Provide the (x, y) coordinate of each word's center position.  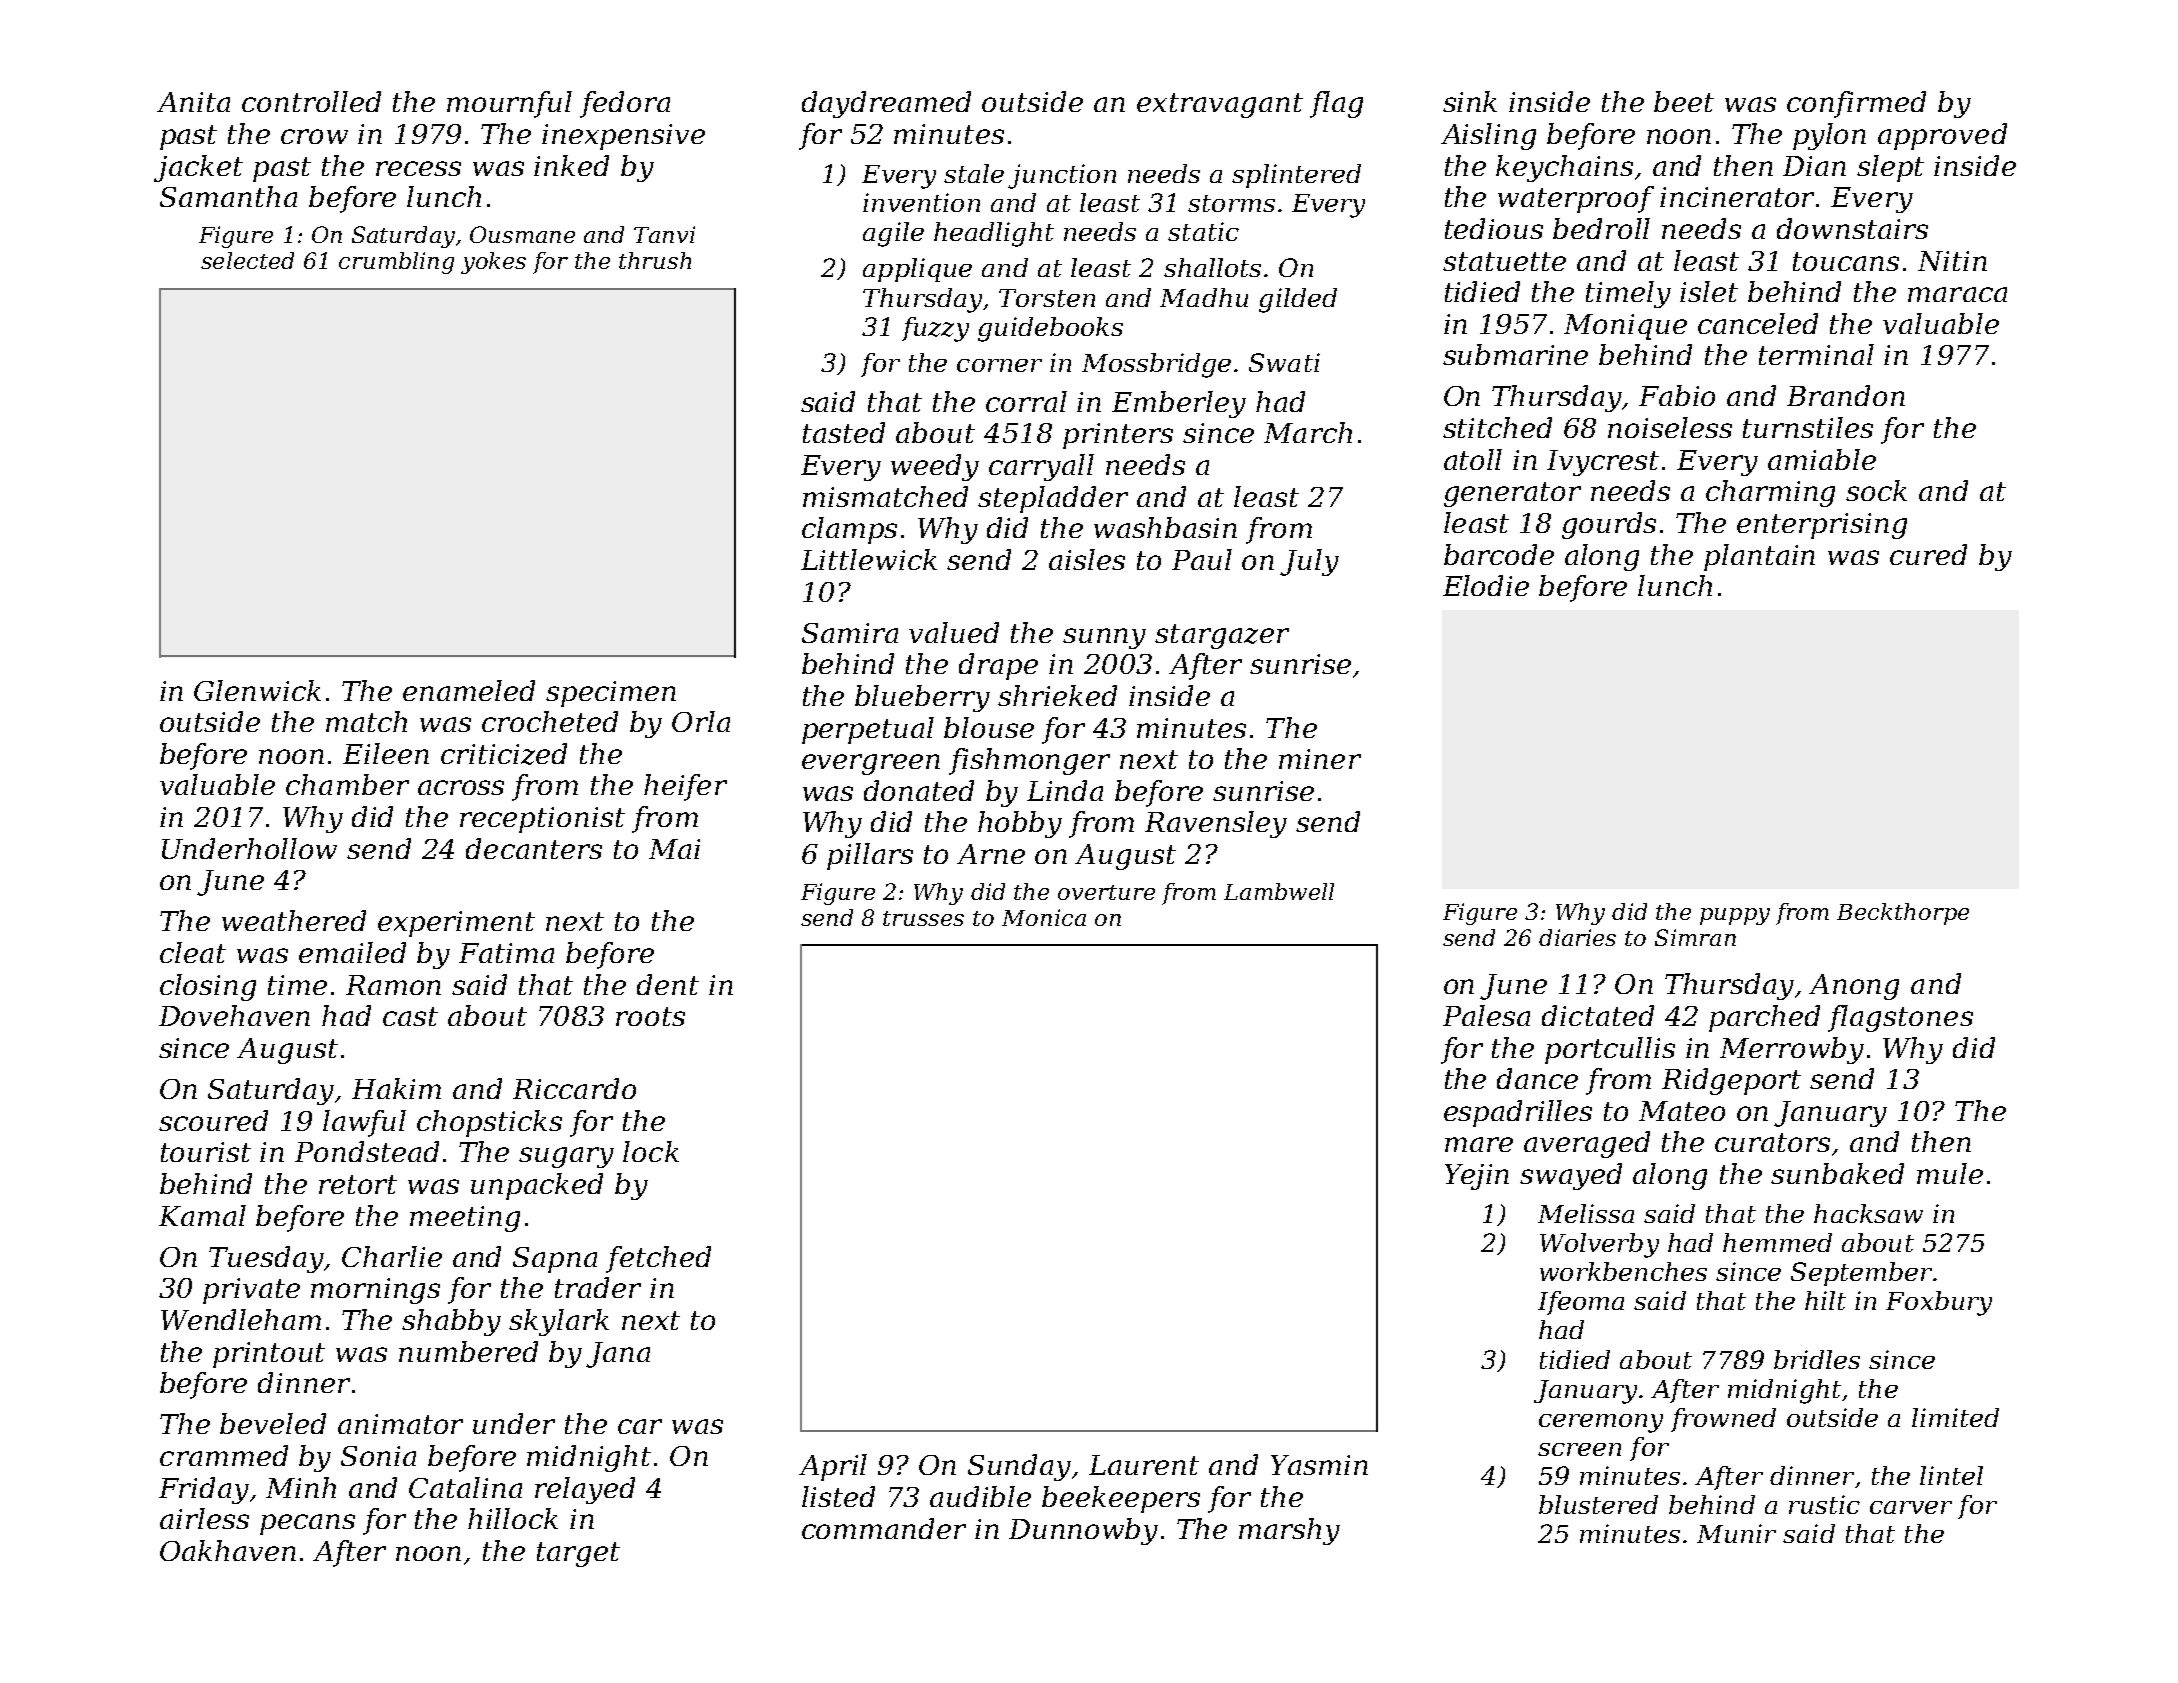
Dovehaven (234, 1015)
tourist (206, 1152)
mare (1479, 1144)
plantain (1759, 557)
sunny (1104, 638)
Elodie (1486, 585)
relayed (585, 1490)
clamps (849, 530)
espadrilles (1518, 1113)
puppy (1735, 916)
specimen (611, 694)
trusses (923, 918)
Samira (850, 633)
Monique (1625, 327)
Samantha (228, 196)
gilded (1298, 300)
